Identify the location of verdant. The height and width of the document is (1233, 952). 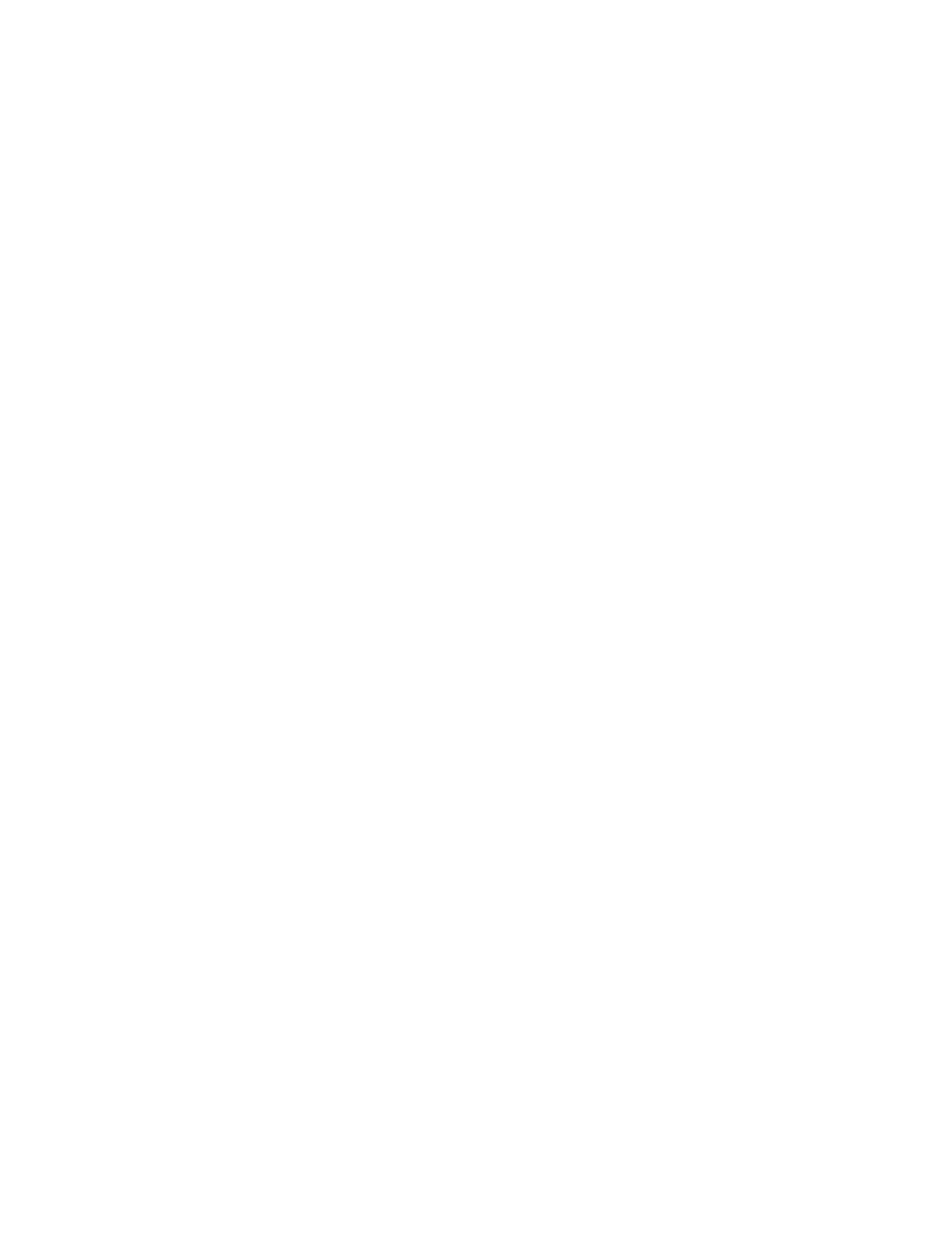
(416, 808).
